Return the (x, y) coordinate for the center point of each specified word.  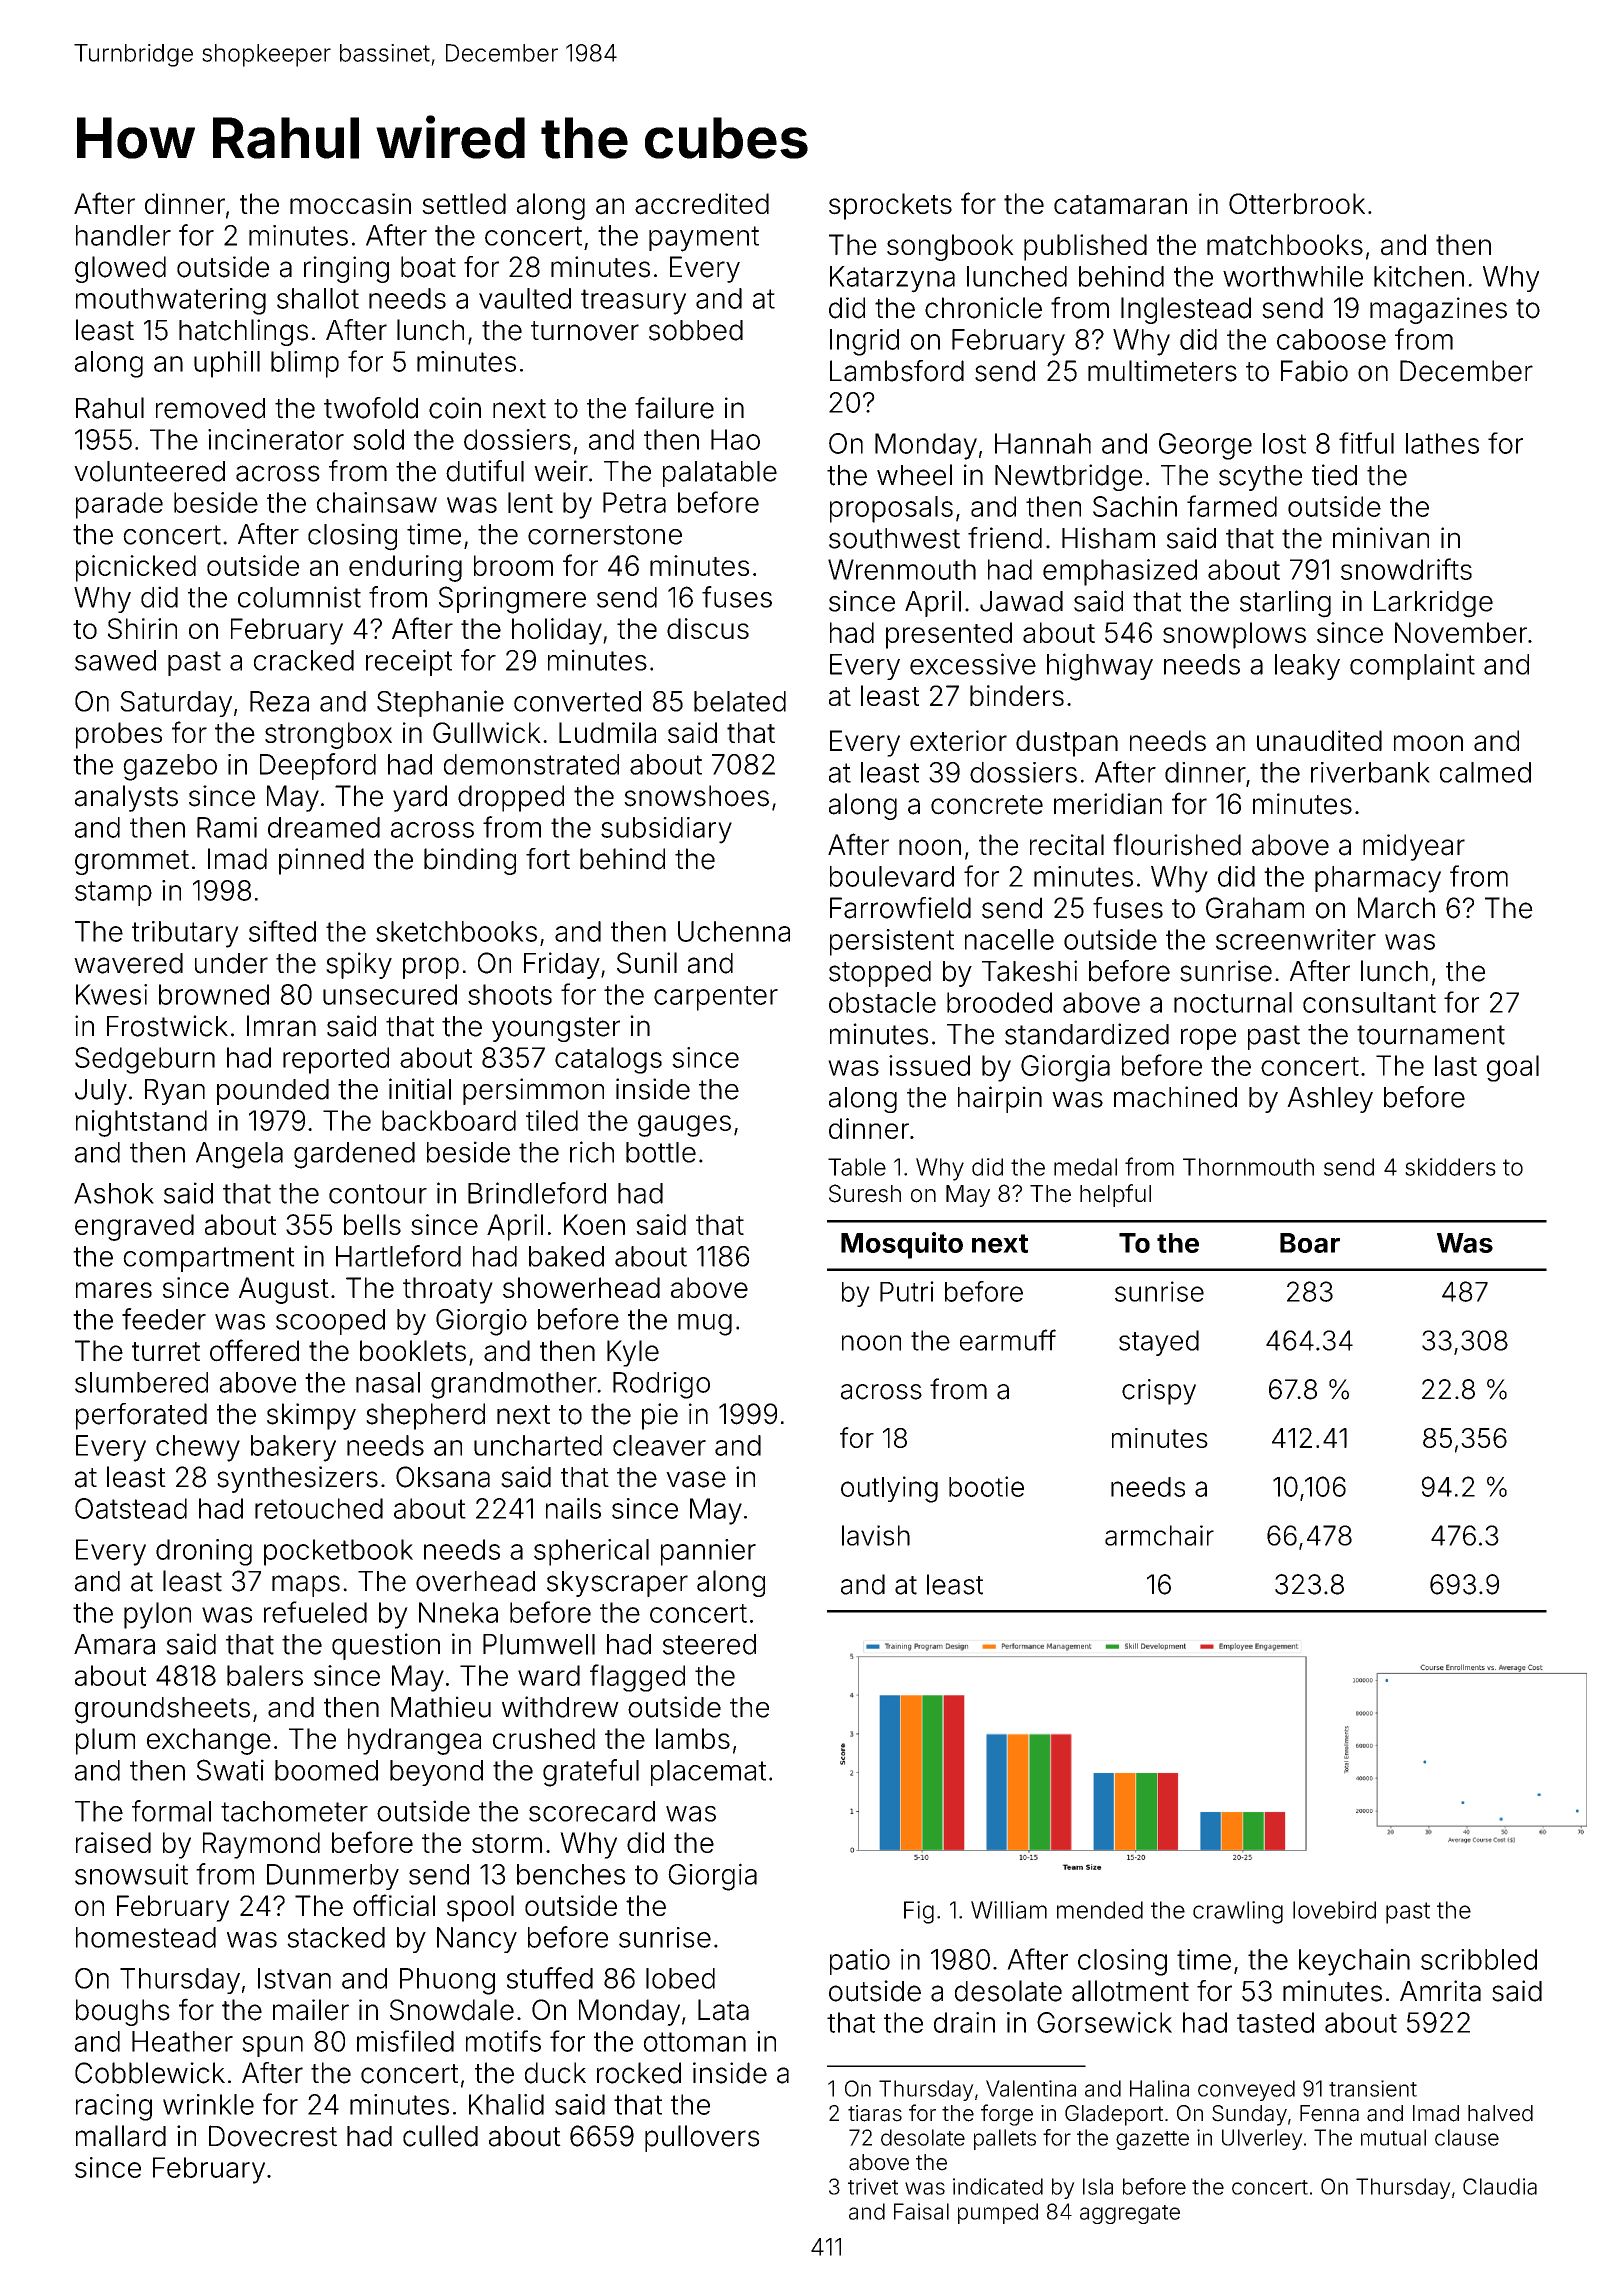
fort (548, 859)
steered (709, 1644)
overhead (475, 1581)
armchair (1159, 1535)
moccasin (350, 204)
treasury (633, 302)
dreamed (324, 827)
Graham (1255, 908)
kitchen (1419, 276)
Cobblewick (150, 2073)
